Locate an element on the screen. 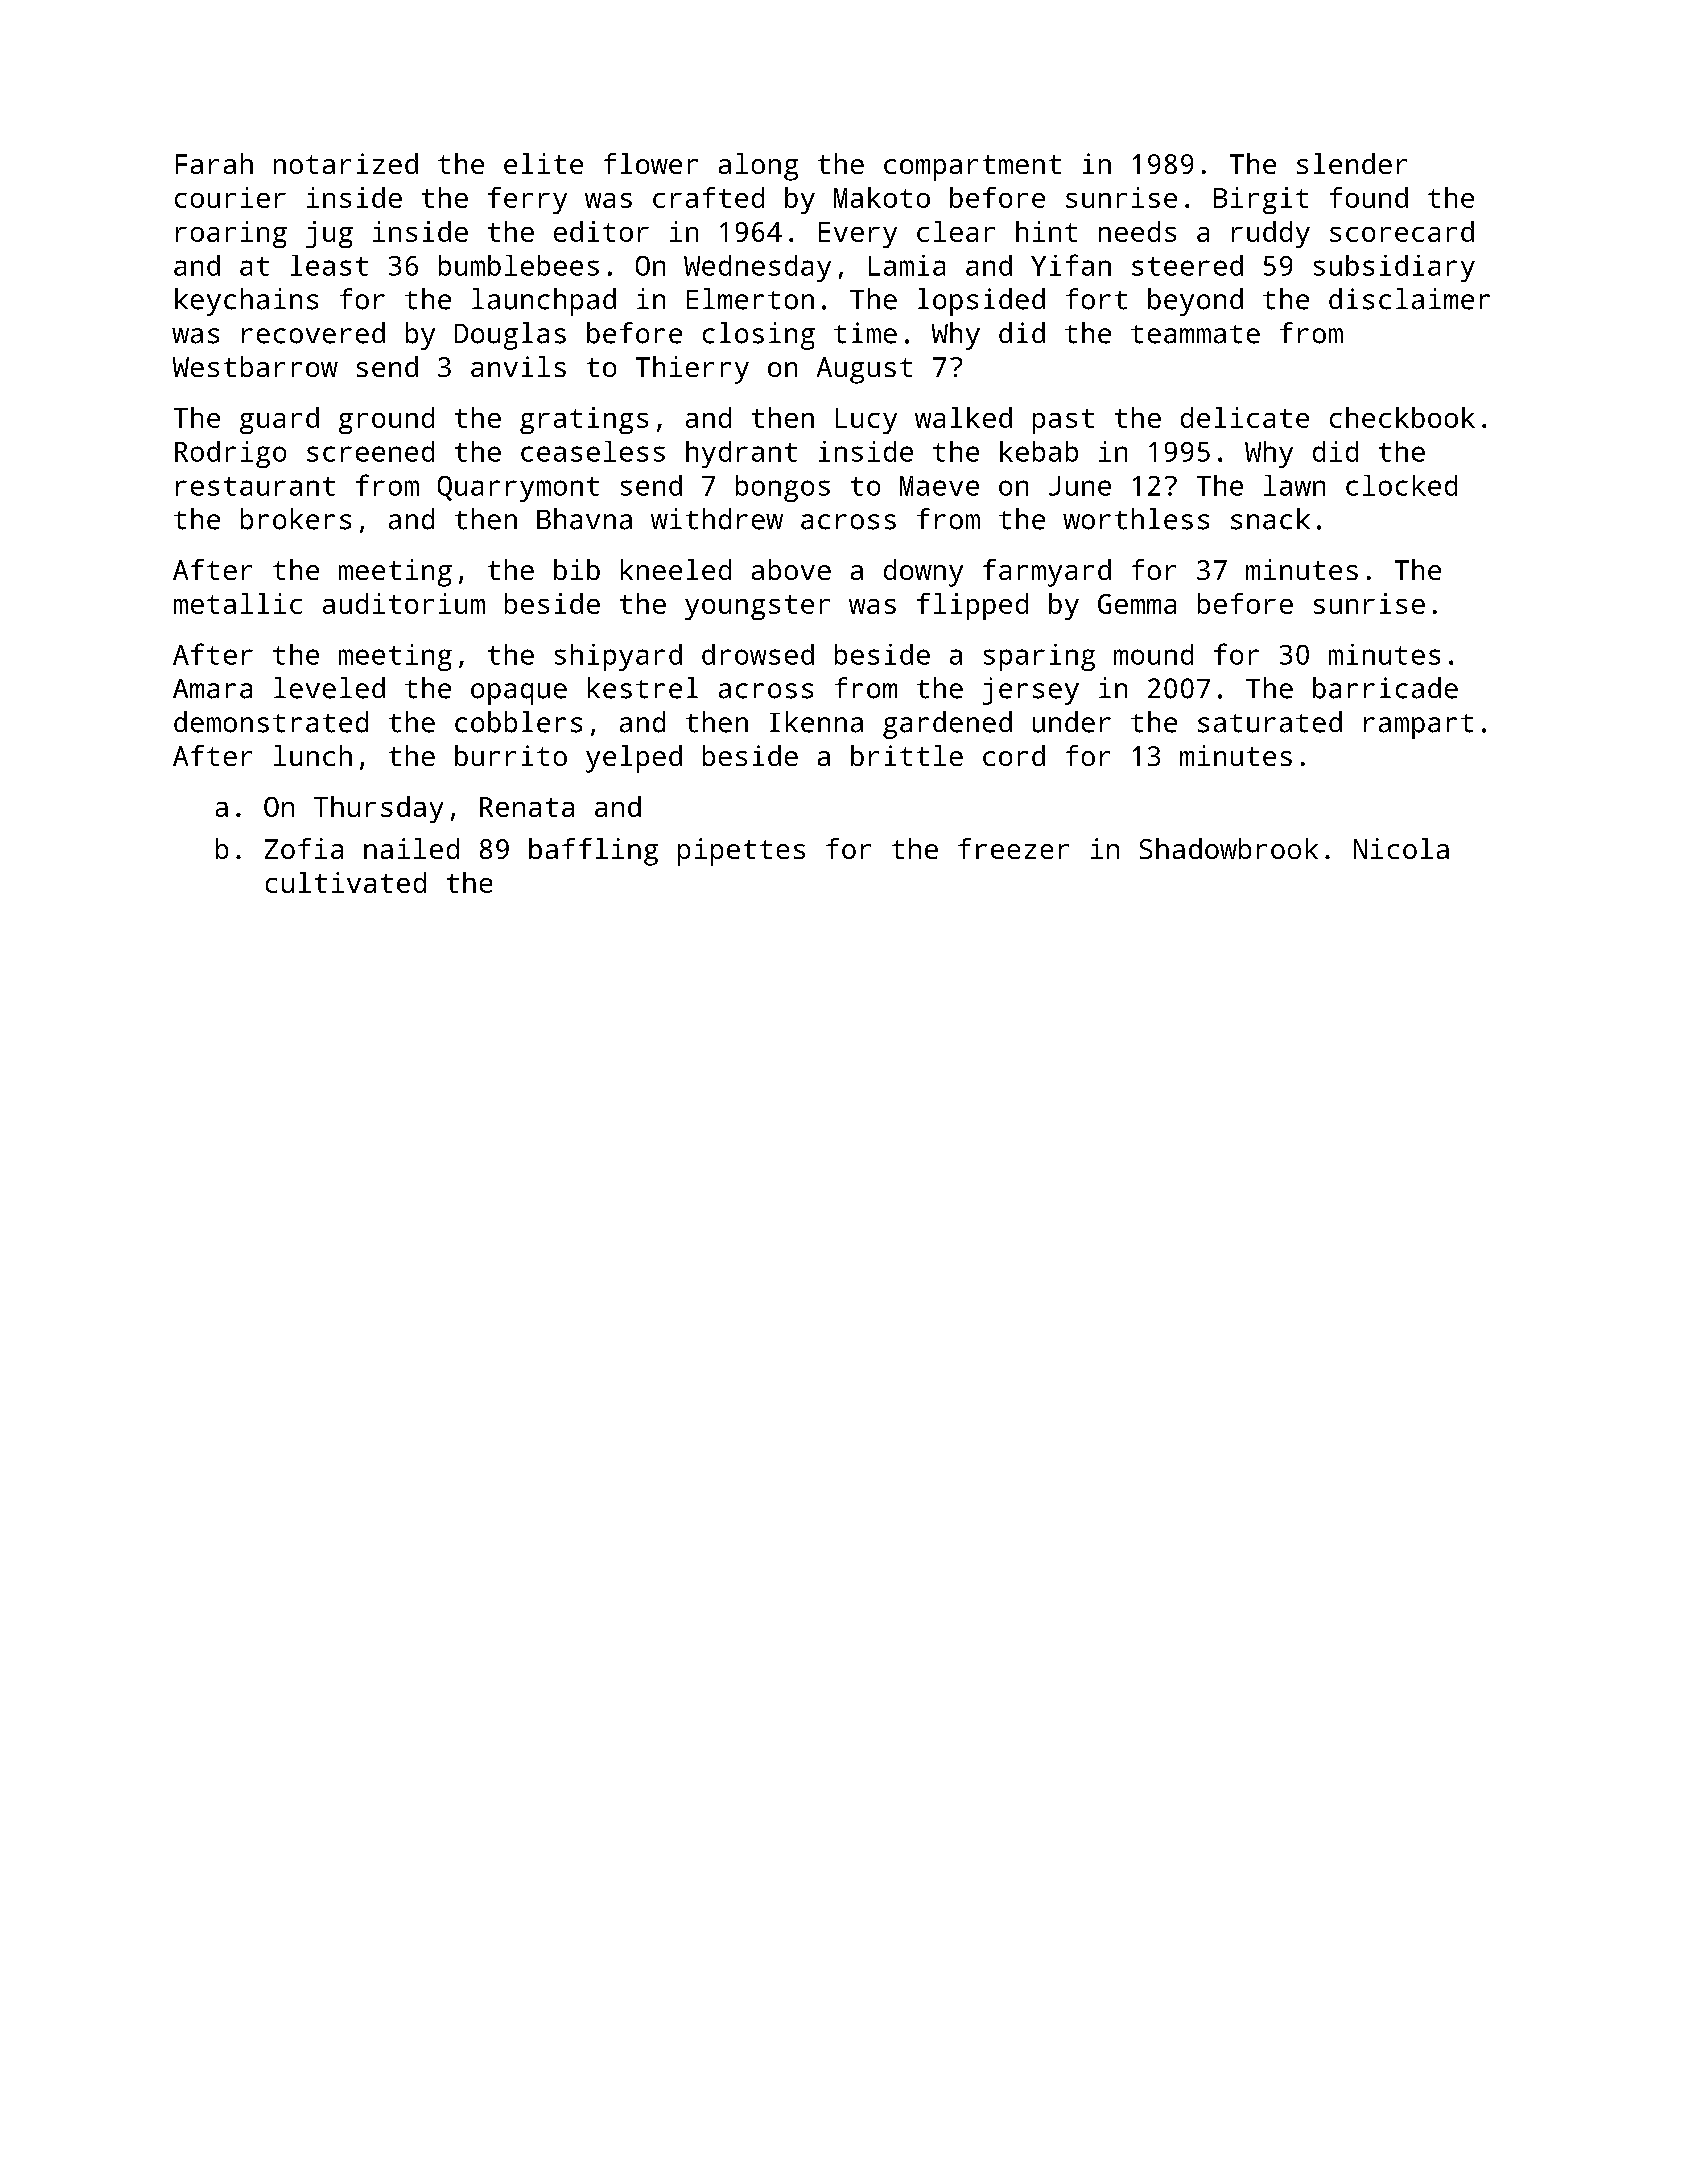  bongos is located at coordinates (783, 488).
